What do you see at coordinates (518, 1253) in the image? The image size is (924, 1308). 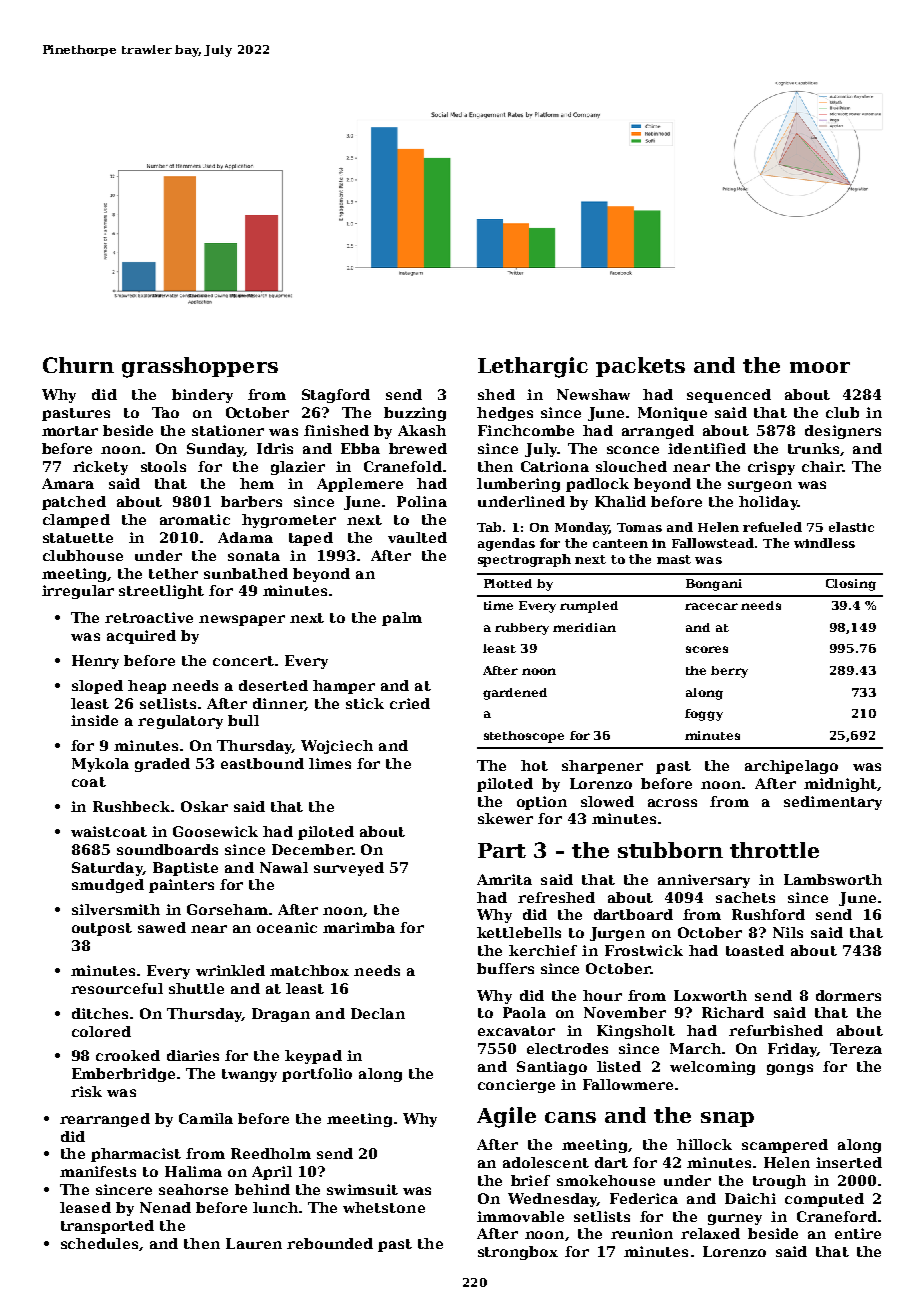 I see `strongbox` at bounding box center [518, 1253].
